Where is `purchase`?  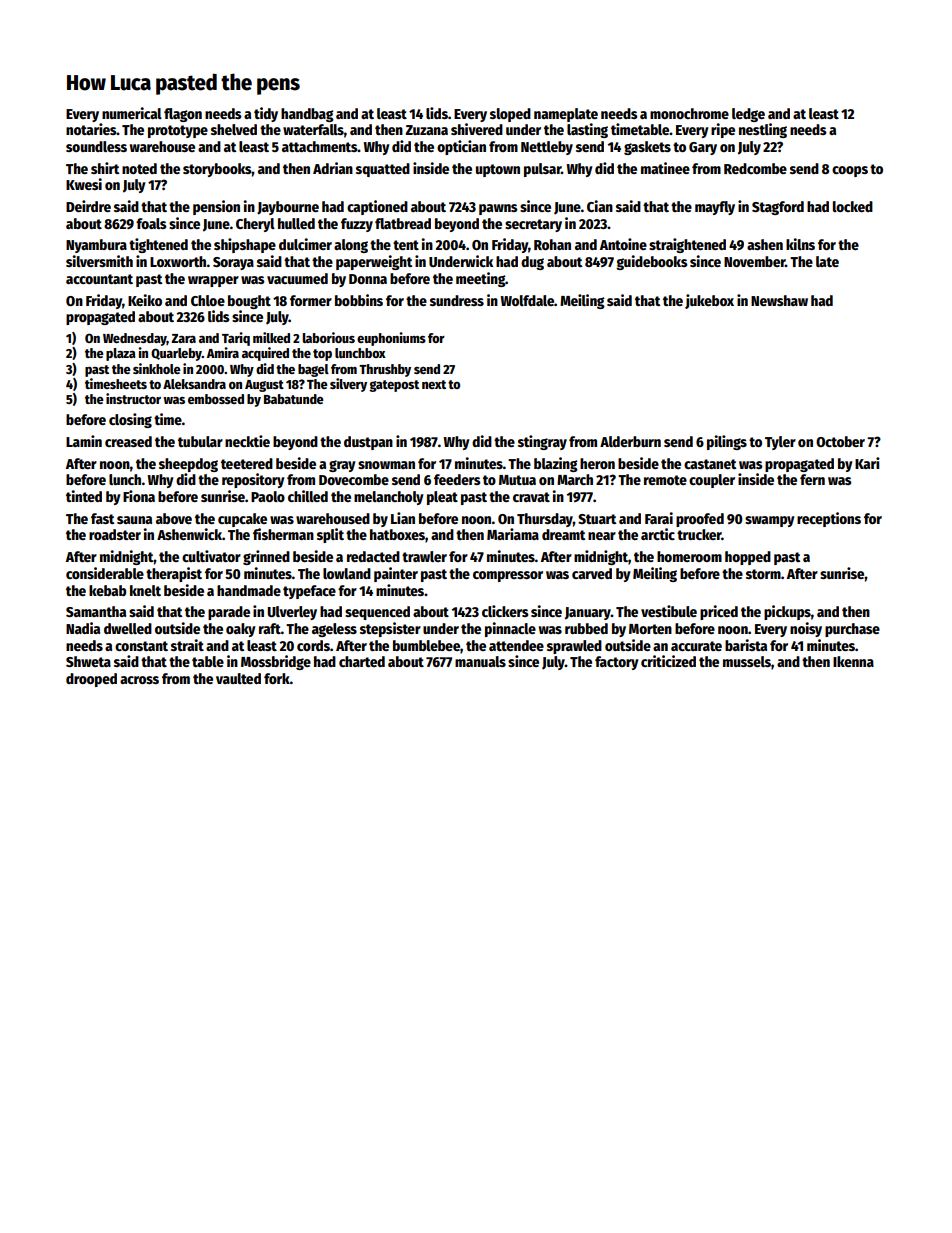 purchase is located at coordinates (852, 630).
